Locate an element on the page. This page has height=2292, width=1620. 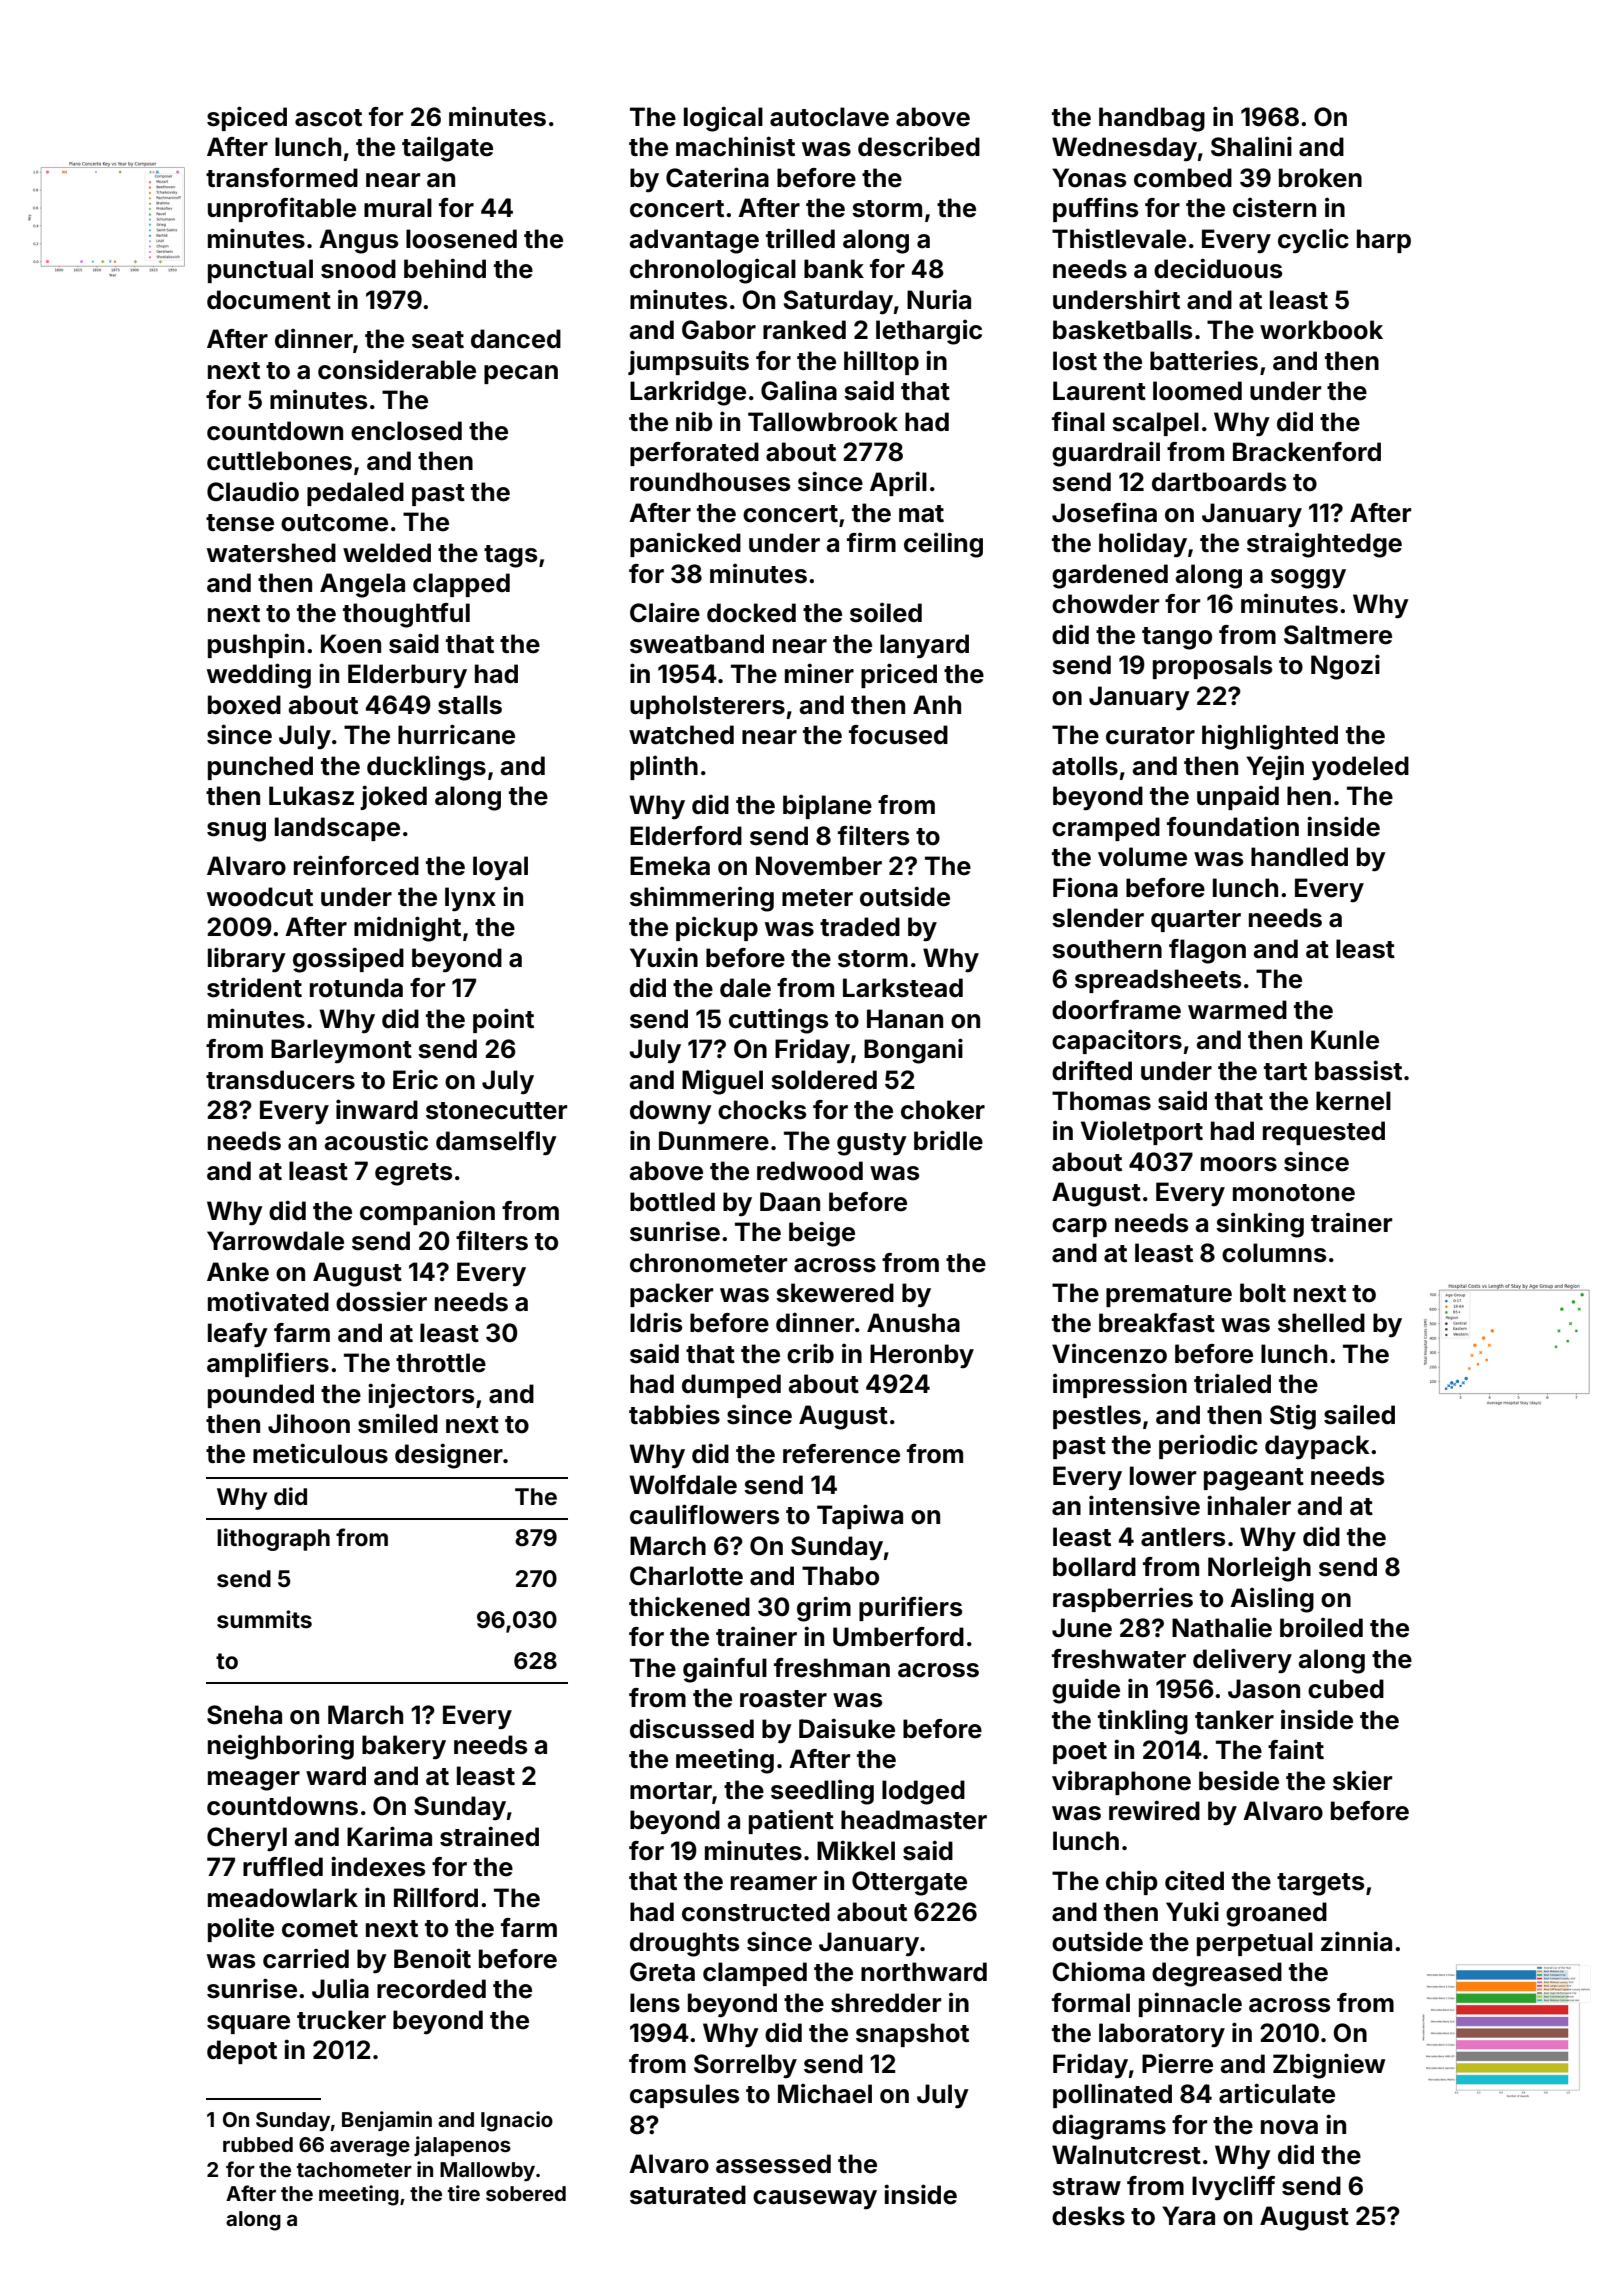
bottled is located at coordinates (672, 1202).
